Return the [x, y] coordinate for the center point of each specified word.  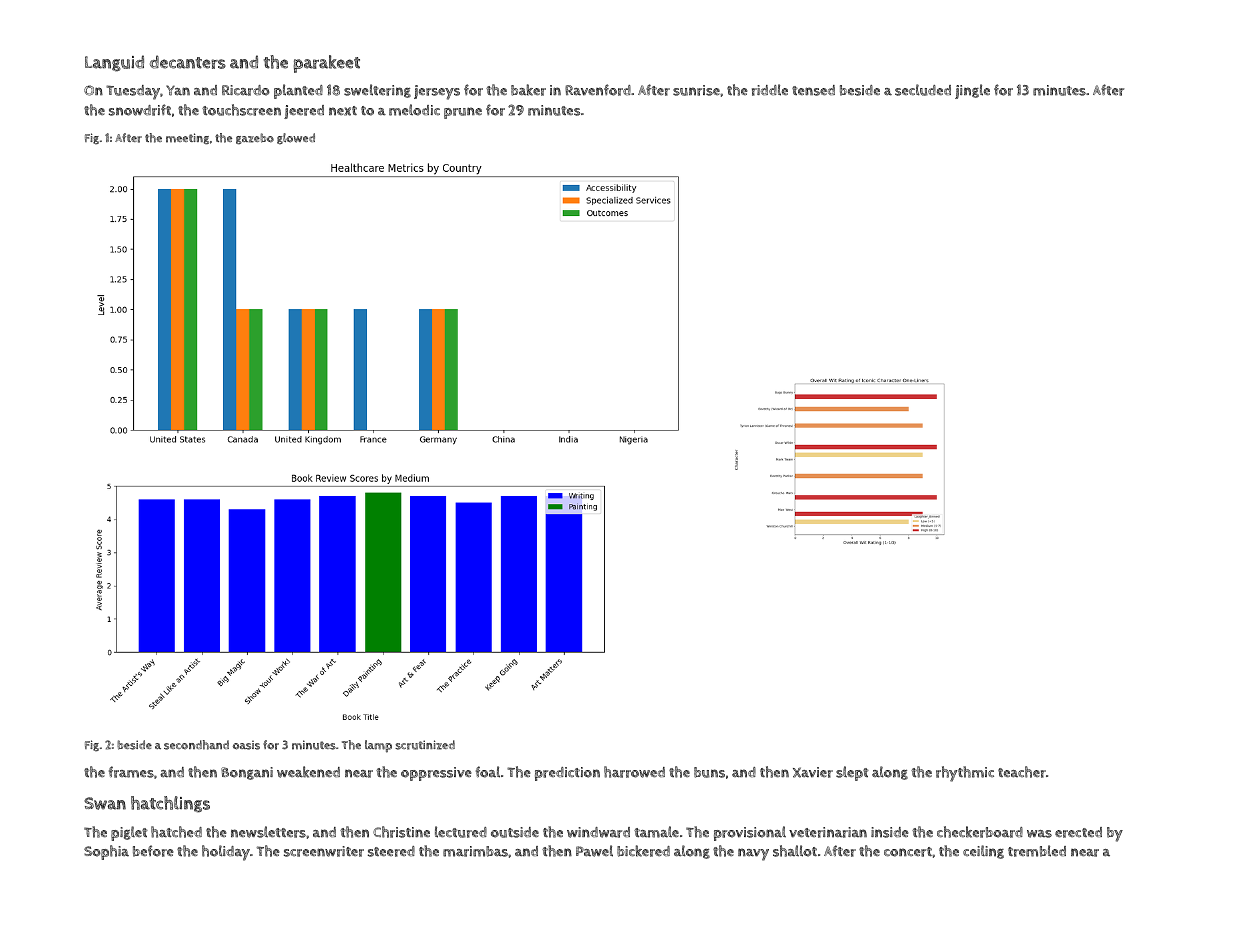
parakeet [327, 64]
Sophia [106, 852]
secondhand [196, 745]
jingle [972, 91]
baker [528, 90]
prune [463, 113]
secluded [923, 90]
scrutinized [425, 745]
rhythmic [965, 774]
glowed [296, 139]
